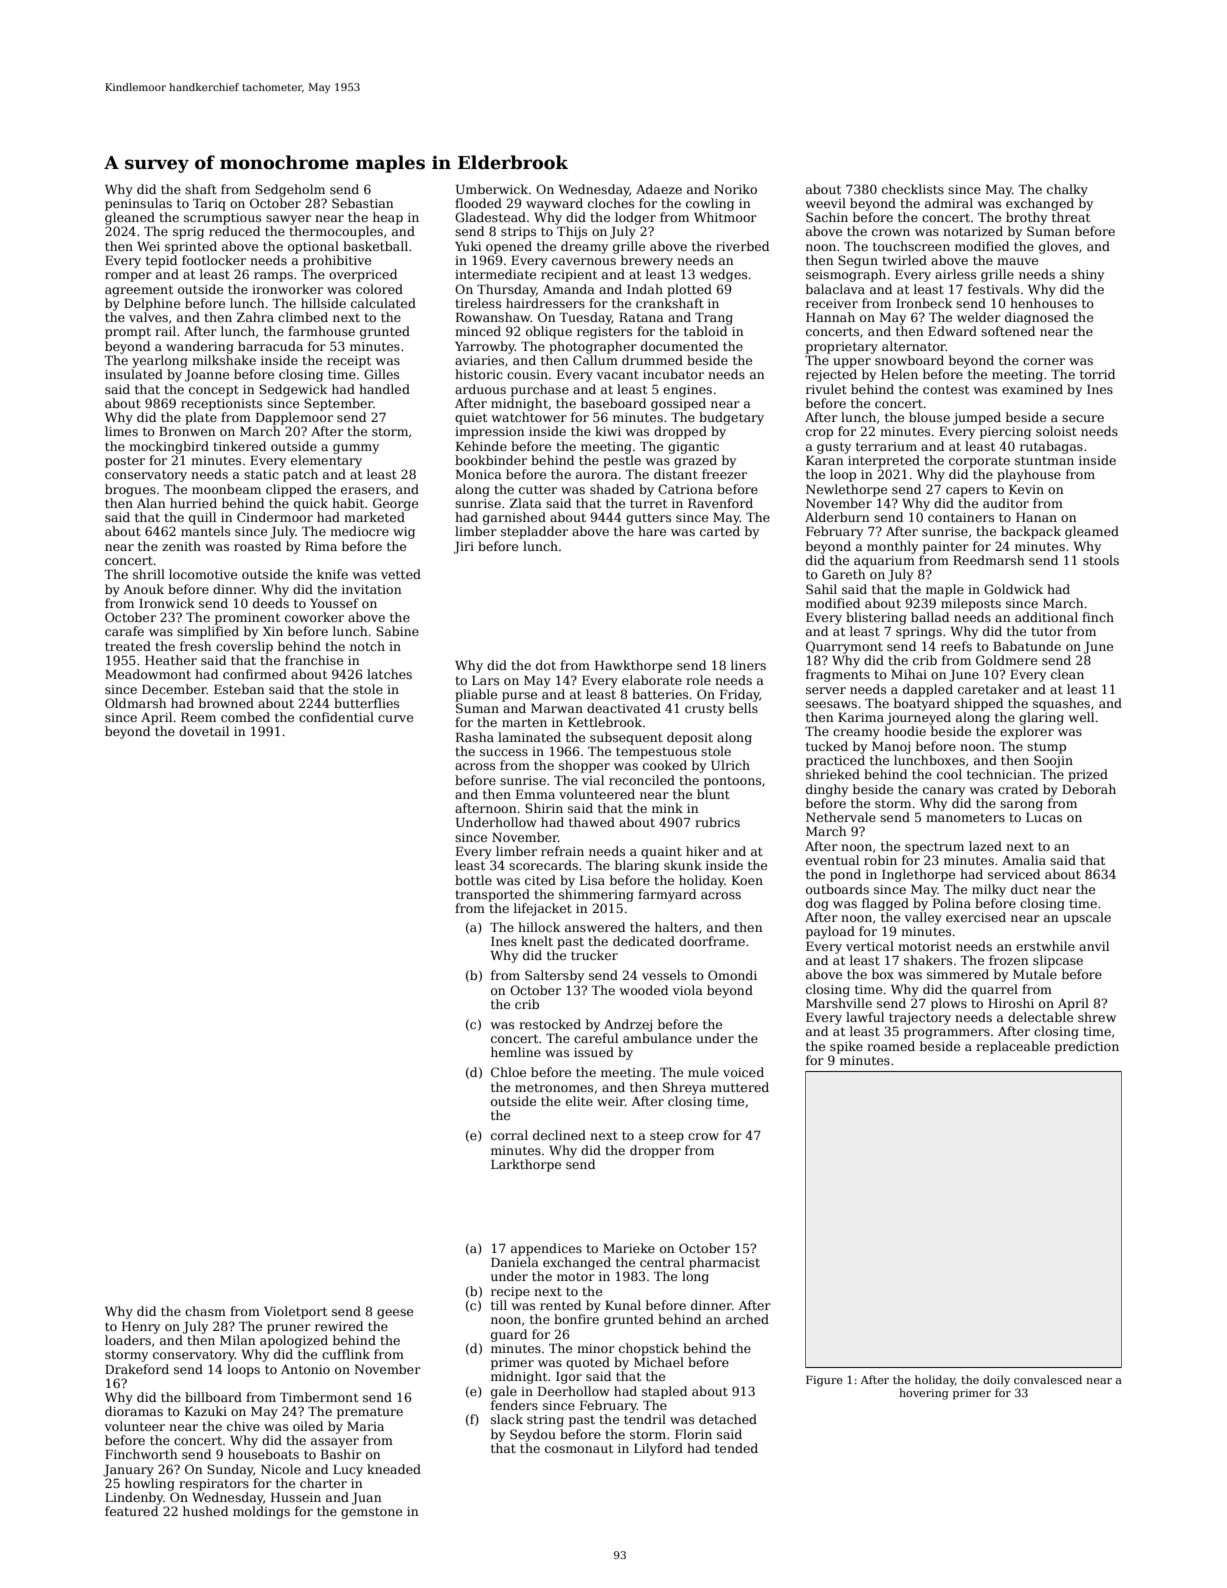 This screenshot has width=1227, height=1588. I want to click on checklists, so click(913, 189).
